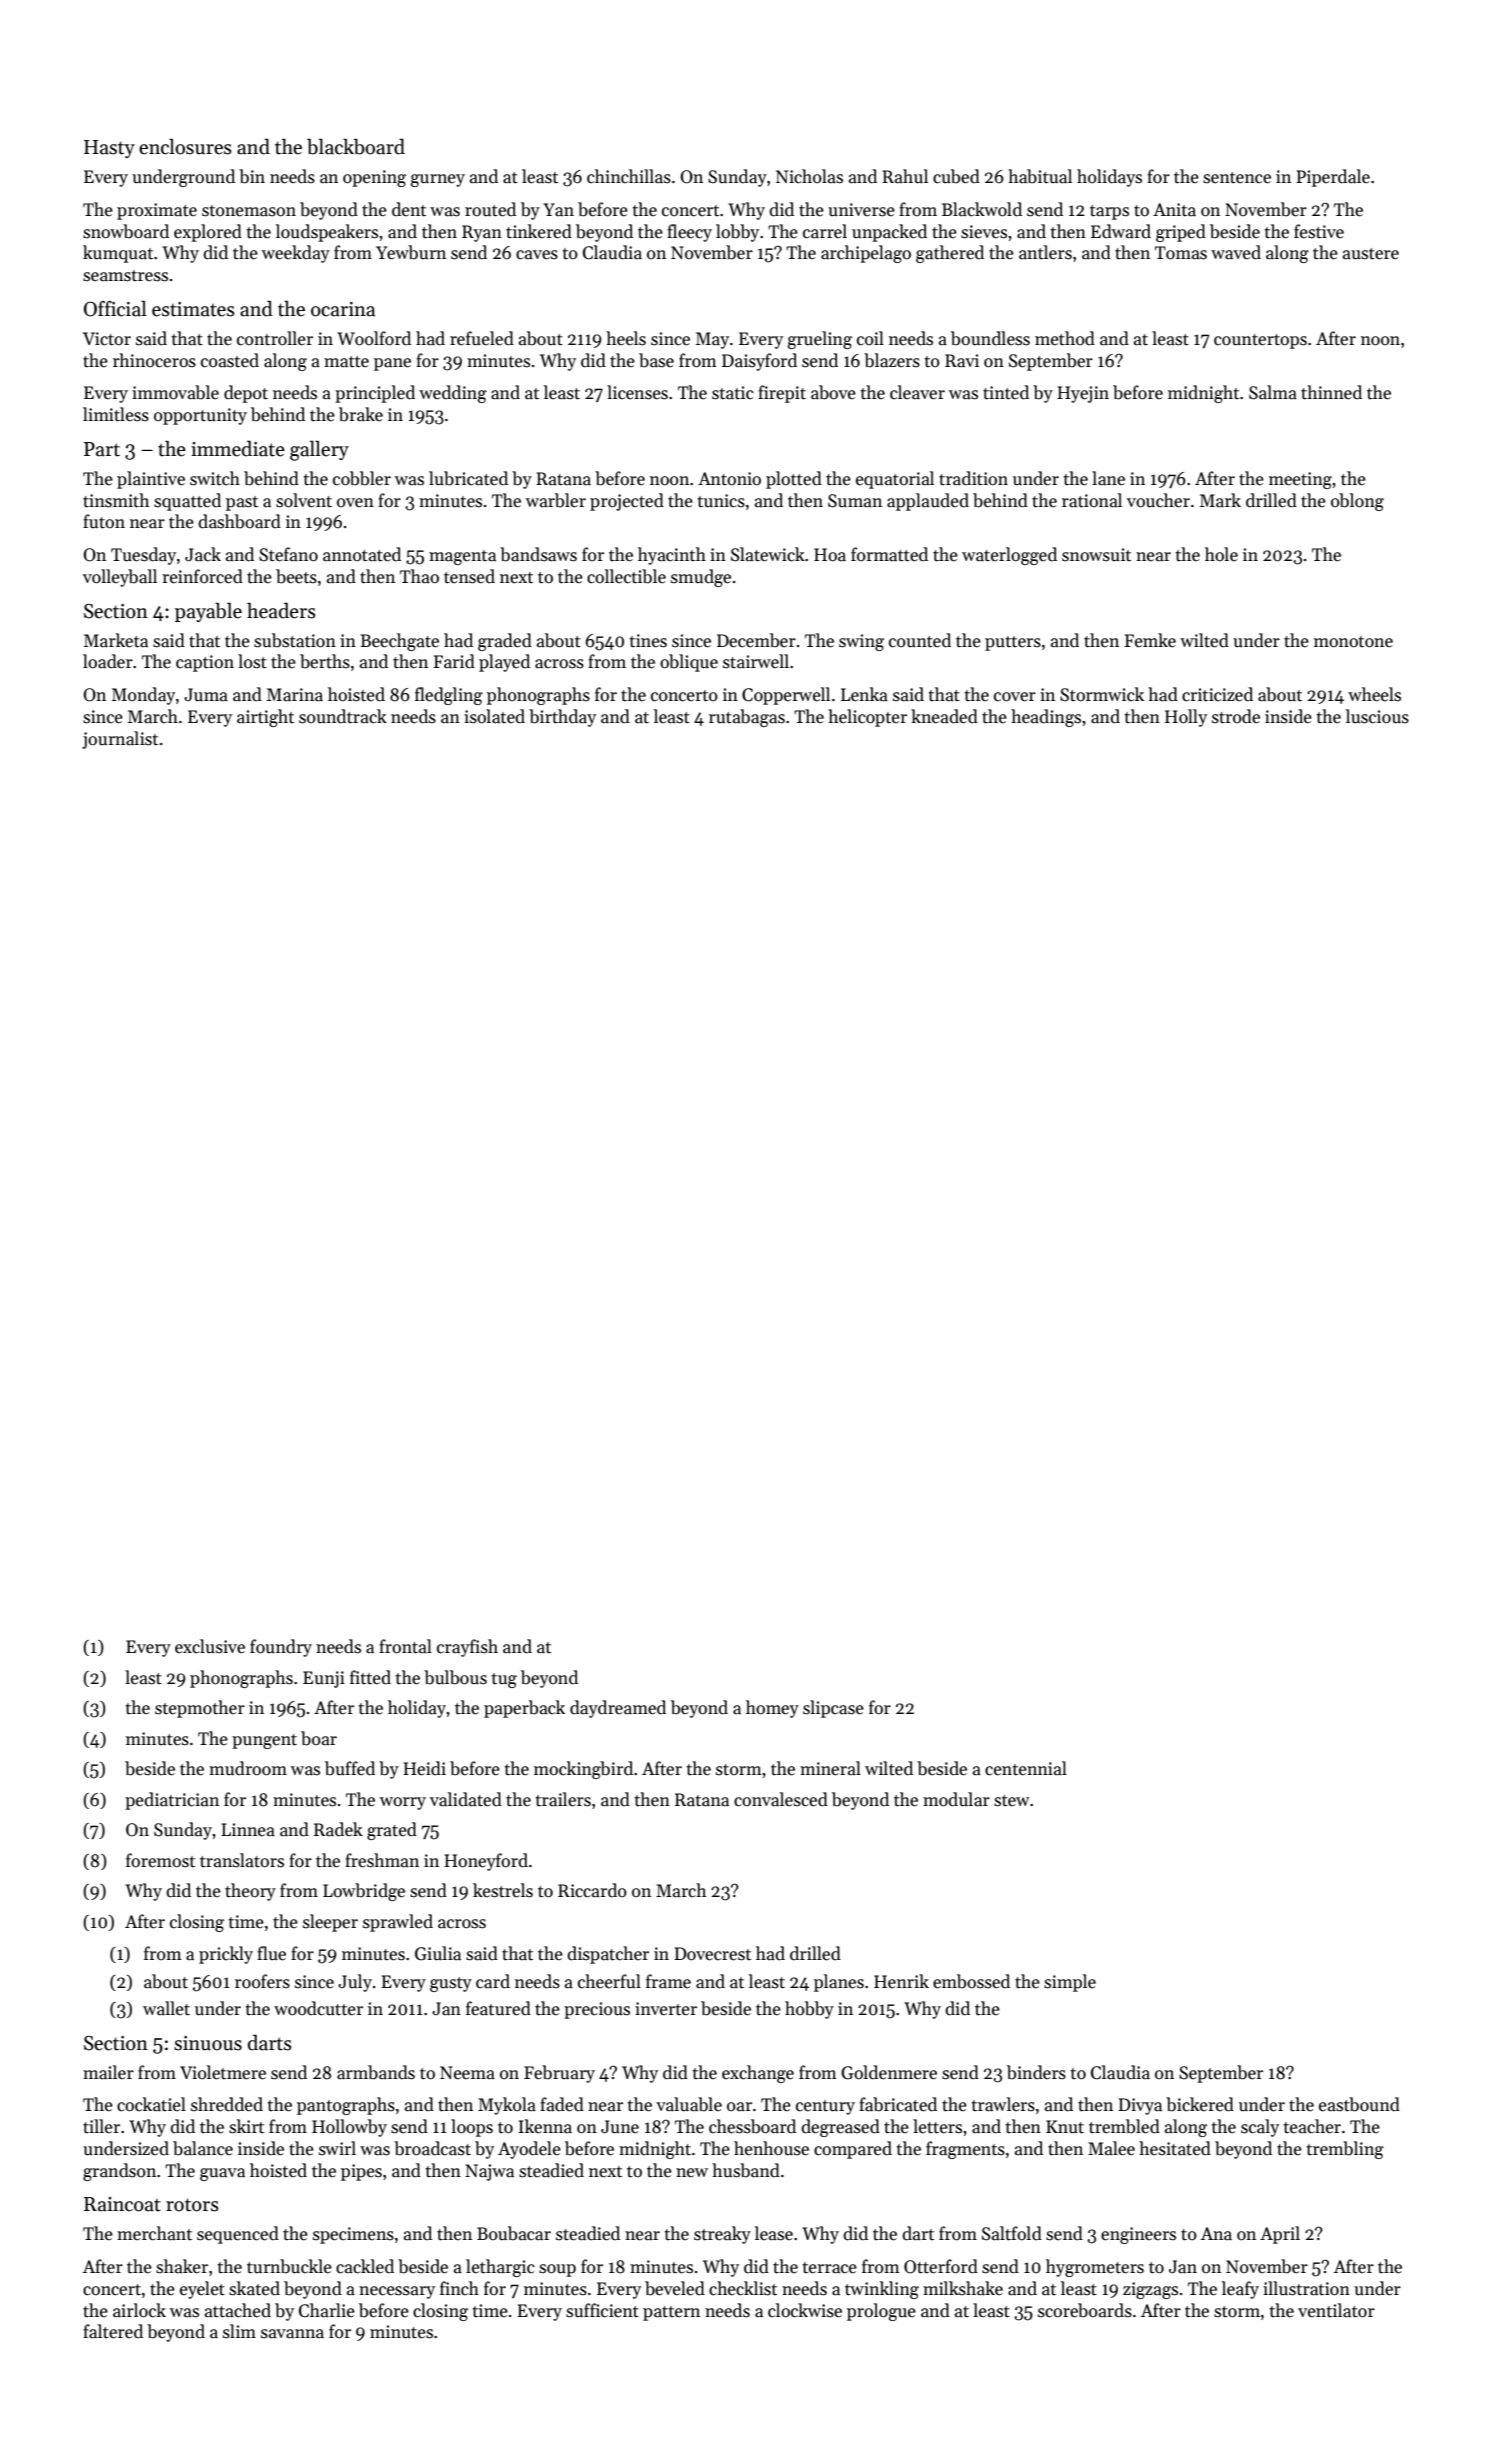  What do you see at coordinates (200, 1709) in the screenshot?
I see `stepmother` at bounding box center [200, 1709].
